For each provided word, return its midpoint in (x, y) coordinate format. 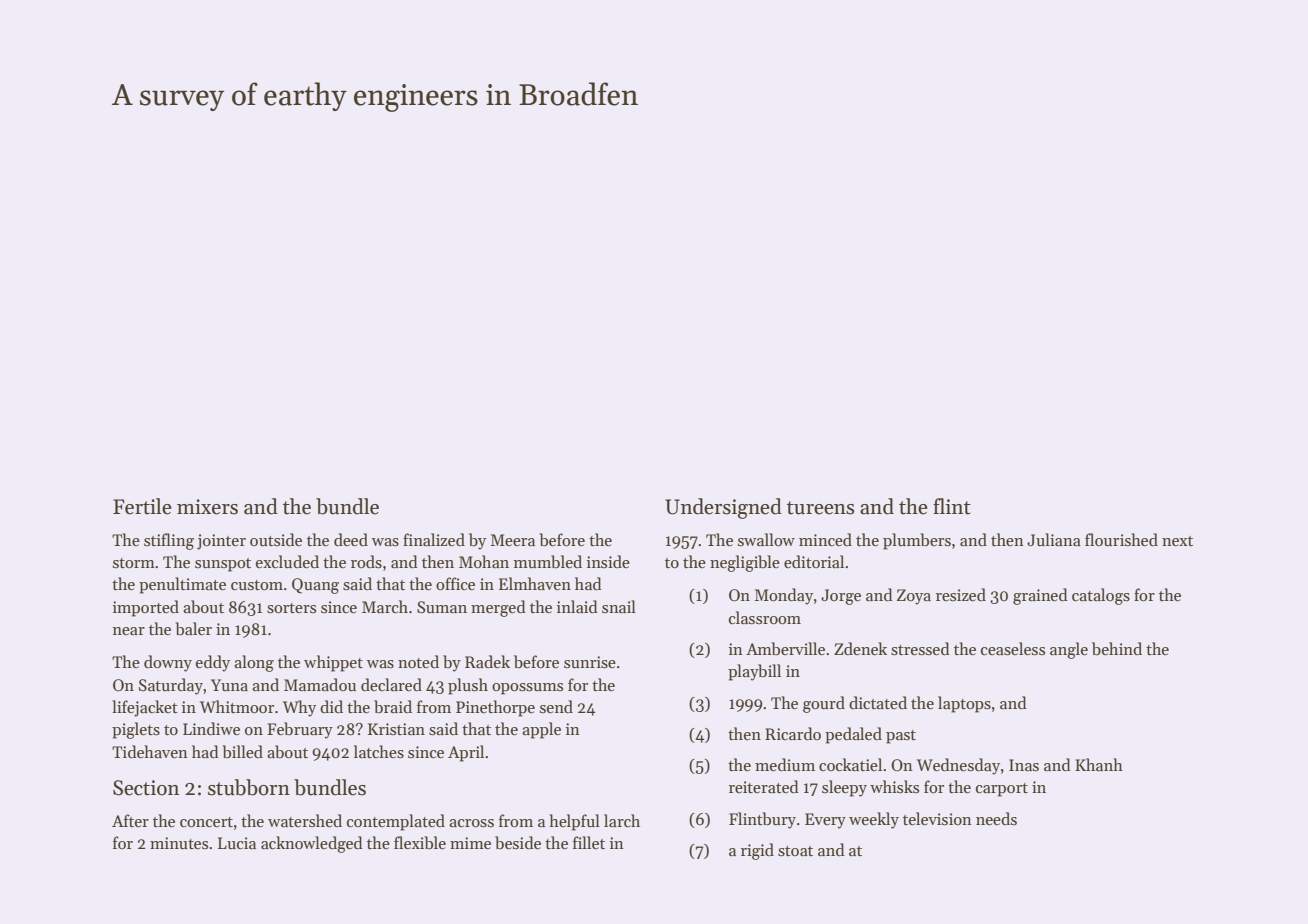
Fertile (142, 506)
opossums (527, 689)
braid (393, 706)
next (1177, 541)
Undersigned (723, 508)
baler (193, 629)
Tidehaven (150, 751)
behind (1117, 649)
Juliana (1054, 539)
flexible (420, 843)
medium (785, 764)
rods (366, 562)
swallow (766, 539)
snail (619, 606)
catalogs (1101, 596)
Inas (1024, 765)
